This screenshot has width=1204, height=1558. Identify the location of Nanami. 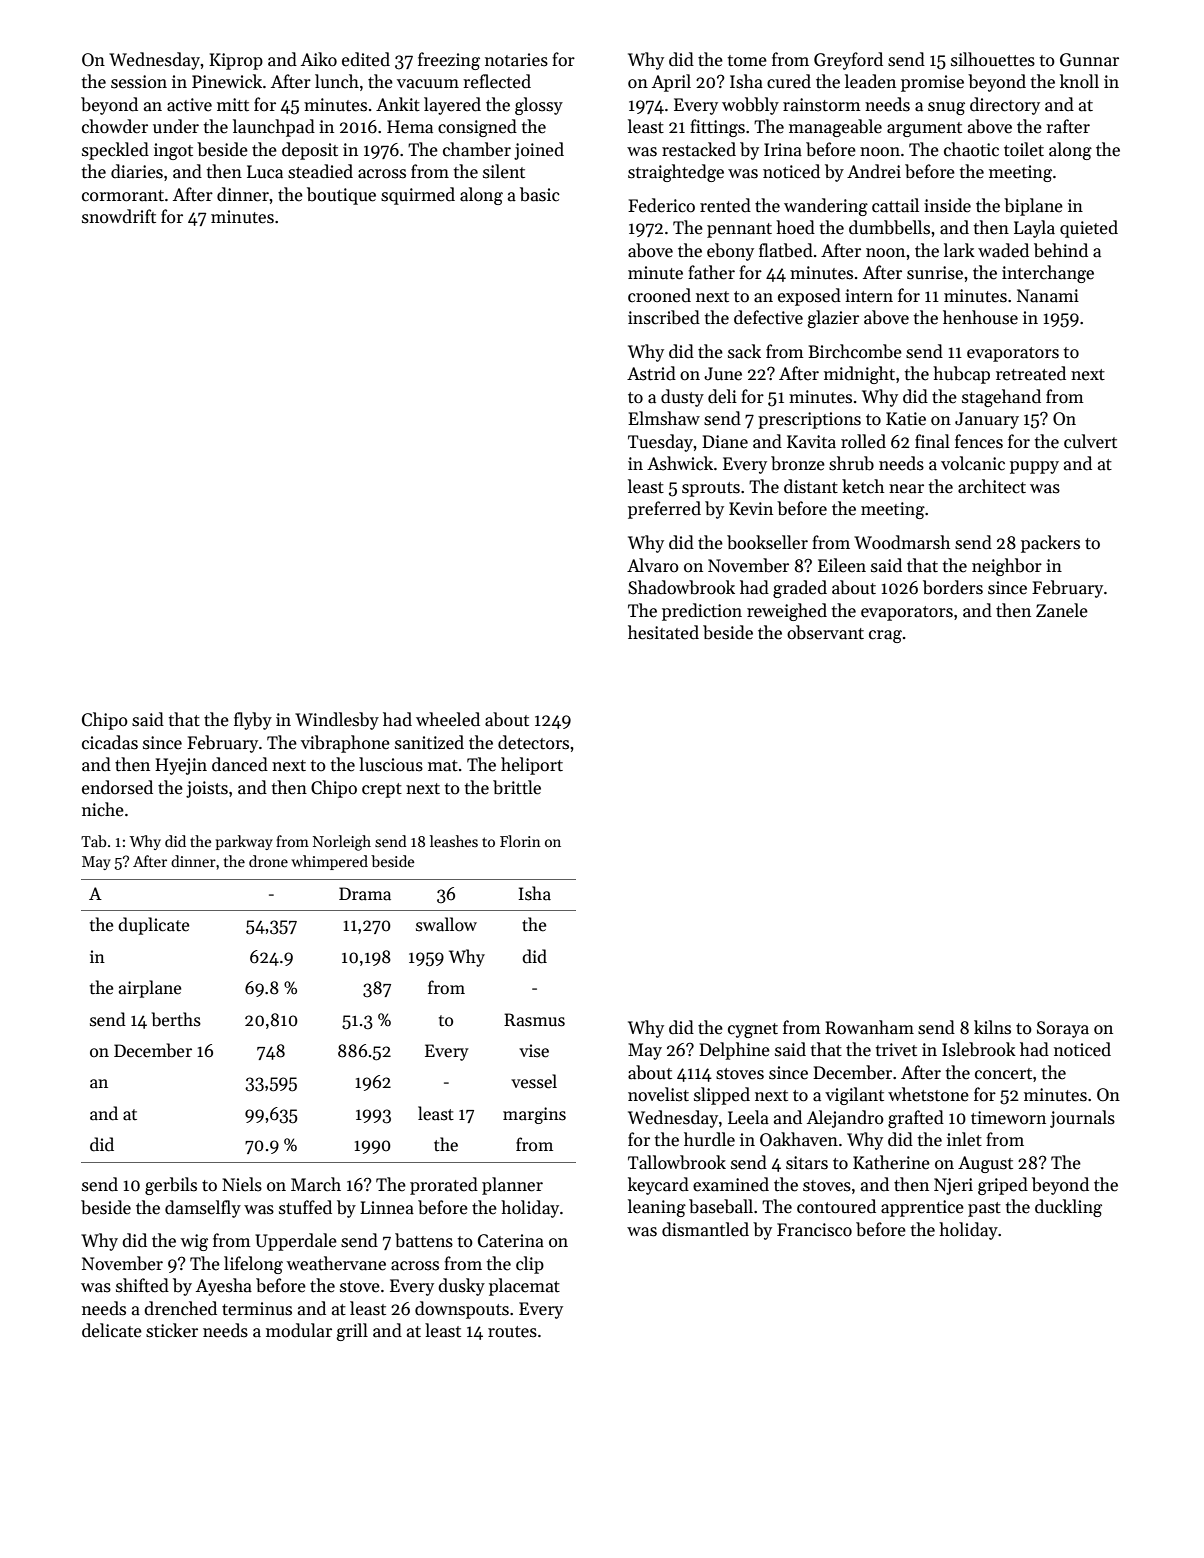
(1048, 296).
